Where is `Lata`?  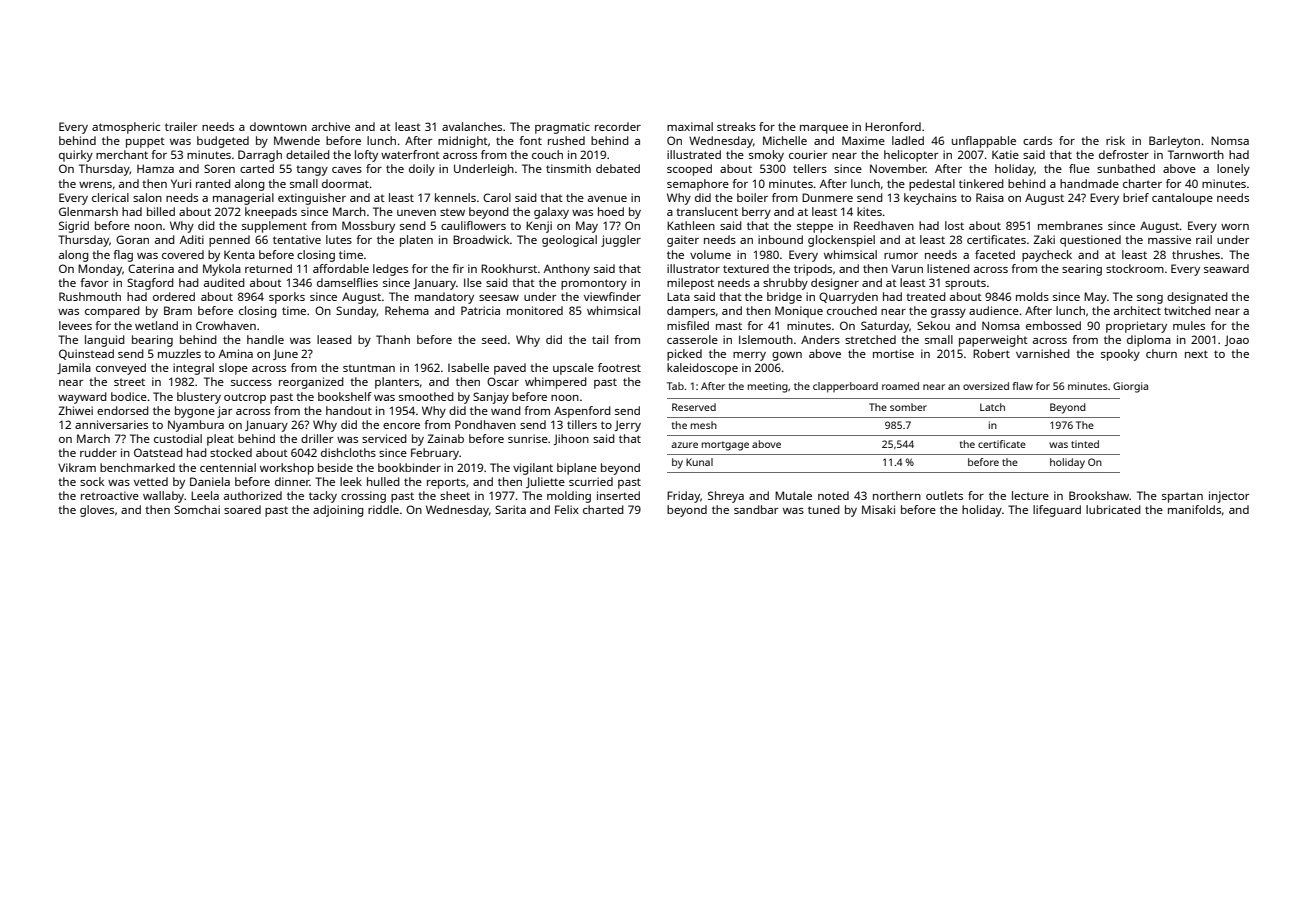 Lata is located at coordinates (678, 296).
